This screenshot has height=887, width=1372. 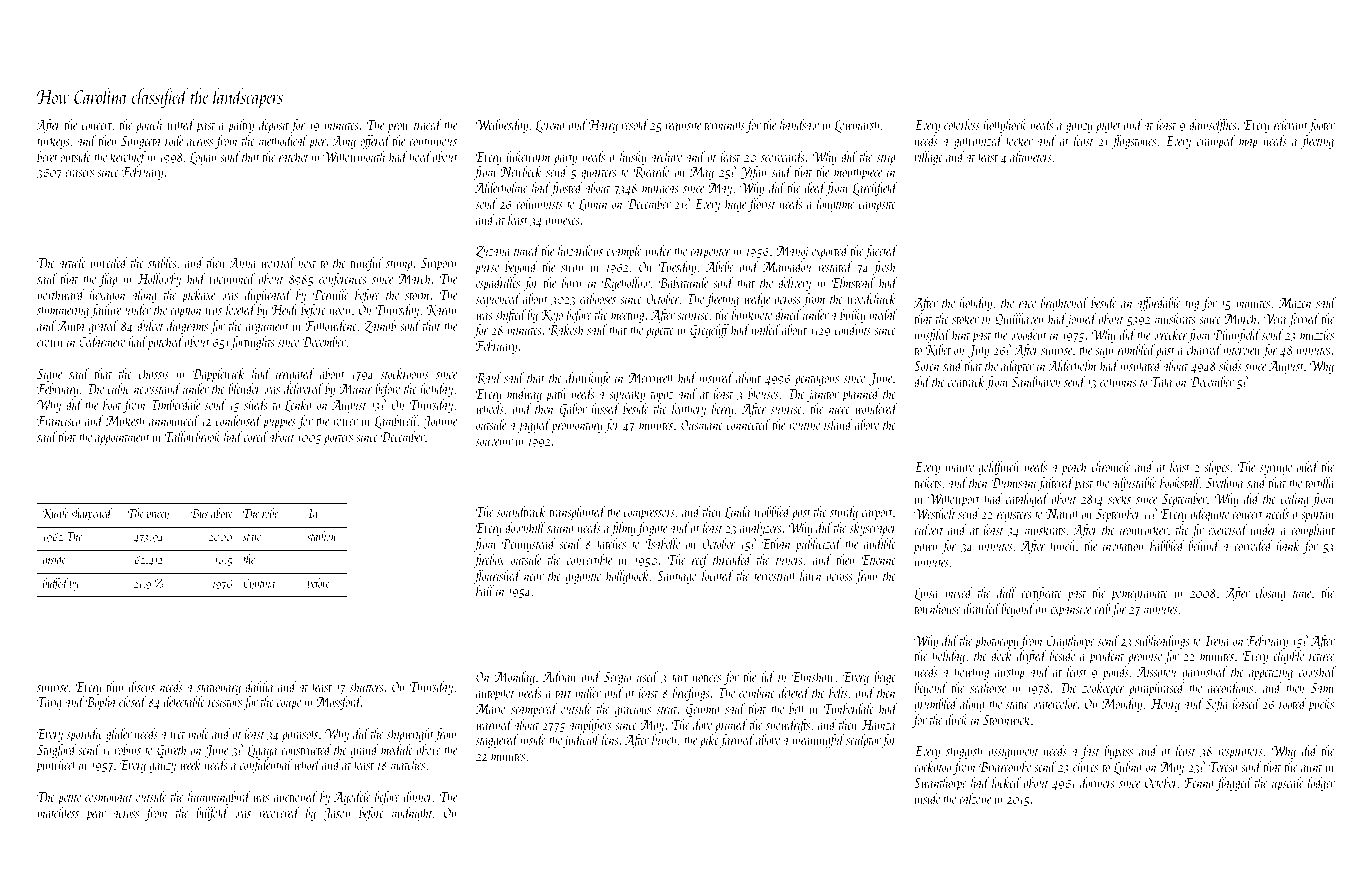 What do you see at coordinates (337, 814) in the screenshot?
I see `Jason` at bounding box center [337, 814].
